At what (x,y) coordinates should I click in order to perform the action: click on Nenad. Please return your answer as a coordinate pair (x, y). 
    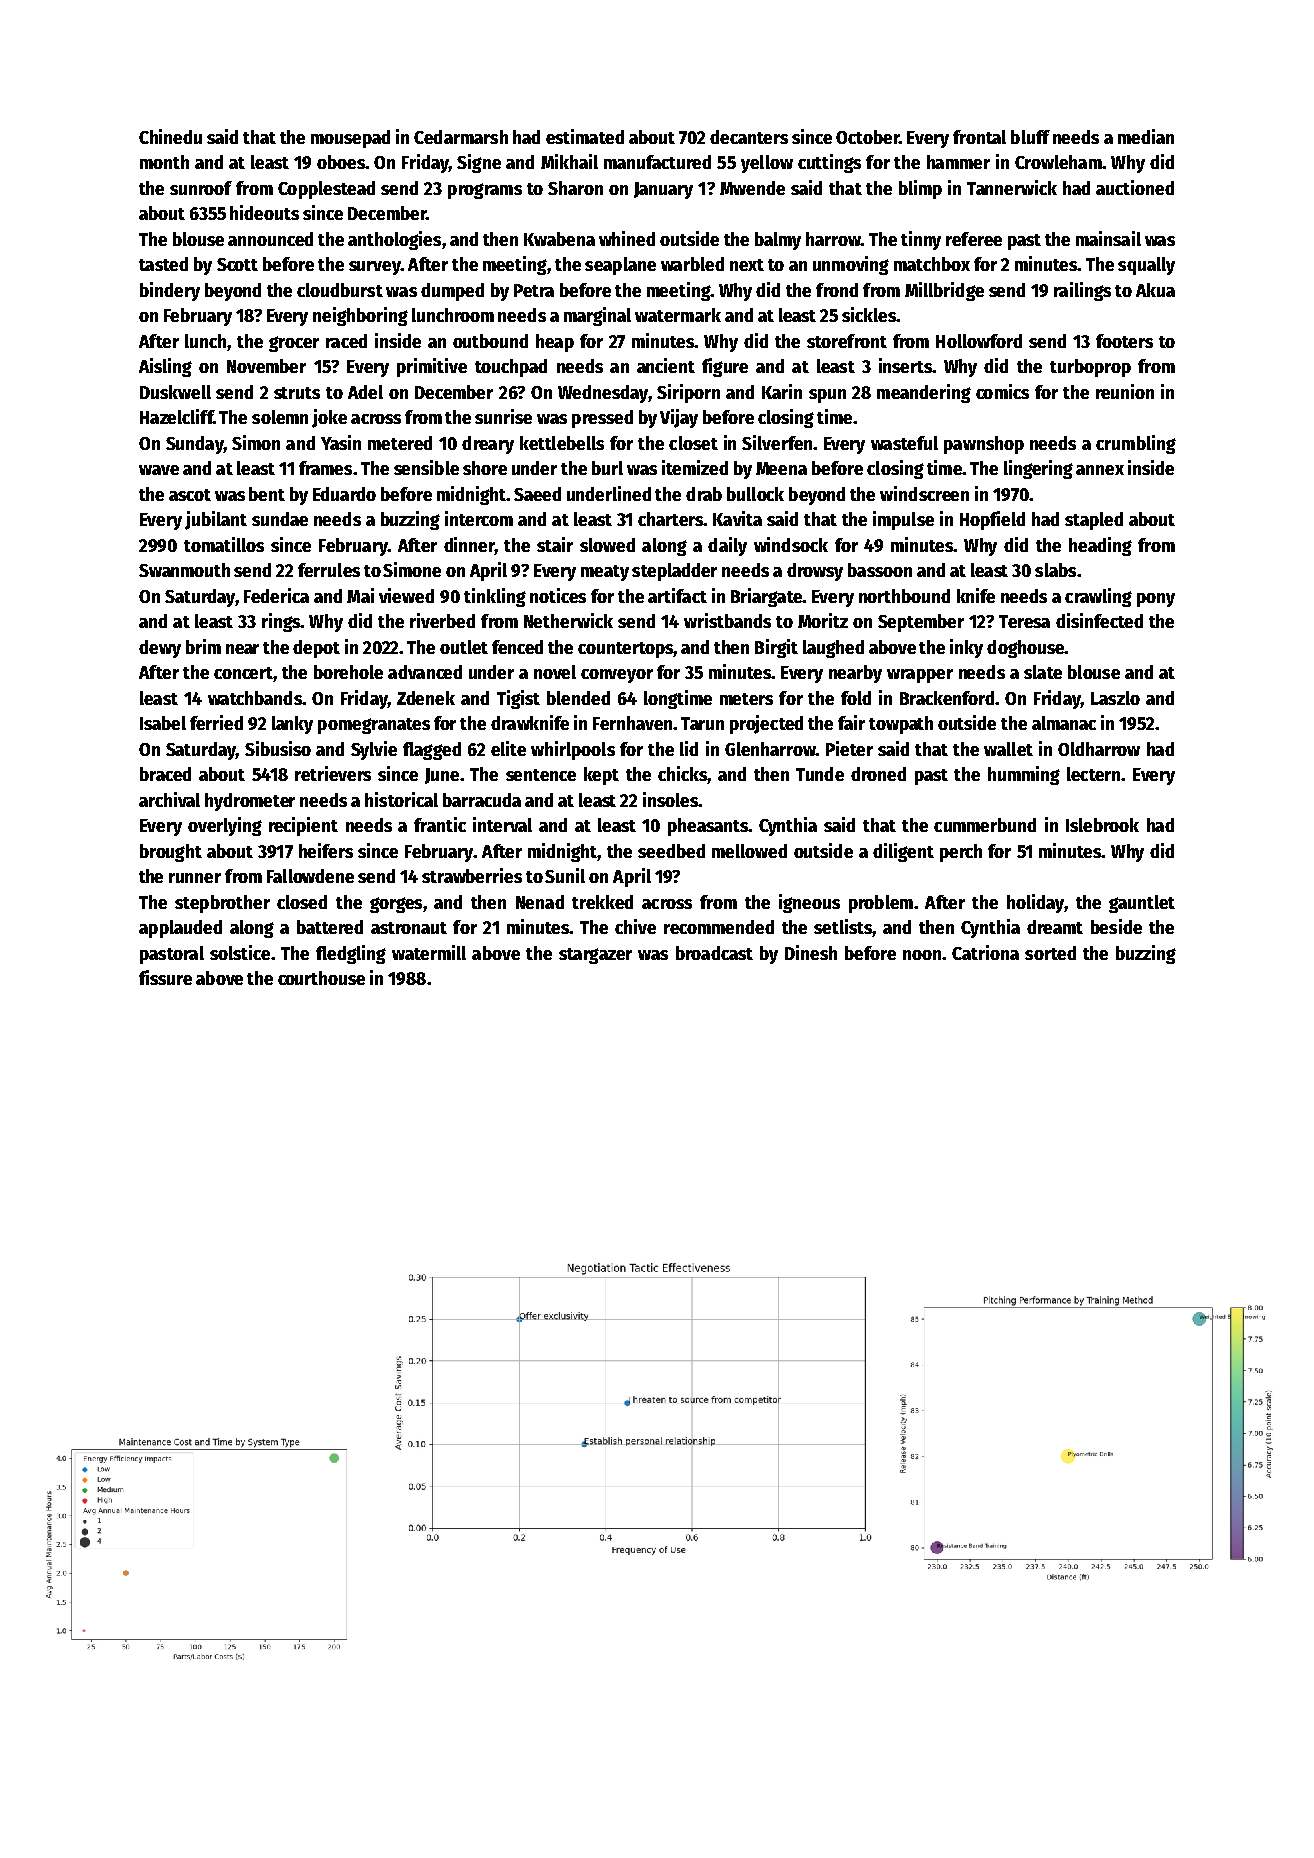
    Looking at the image, I should click on (540, 902).
